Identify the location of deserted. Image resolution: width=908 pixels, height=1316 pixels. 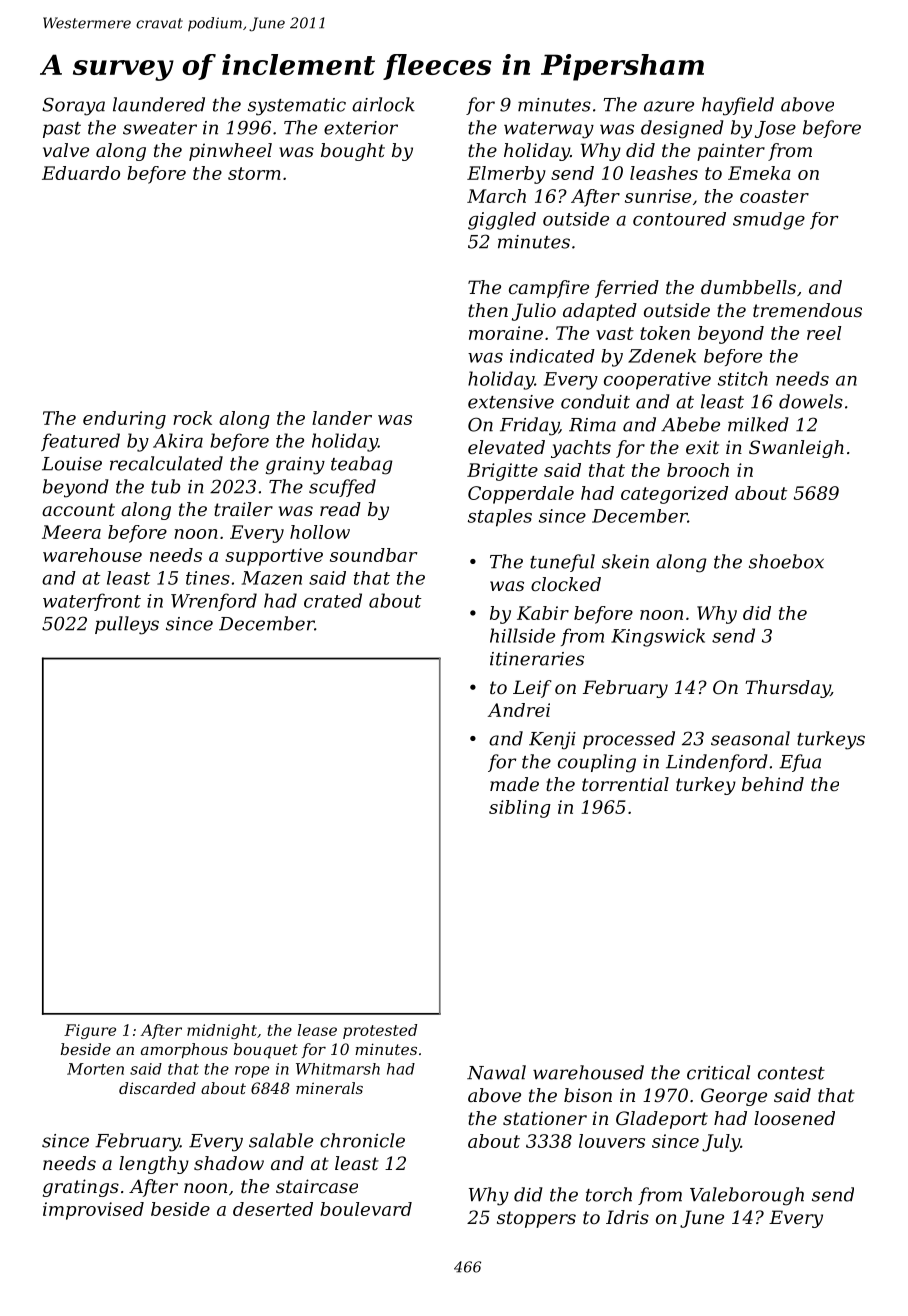
(273, 1209).
